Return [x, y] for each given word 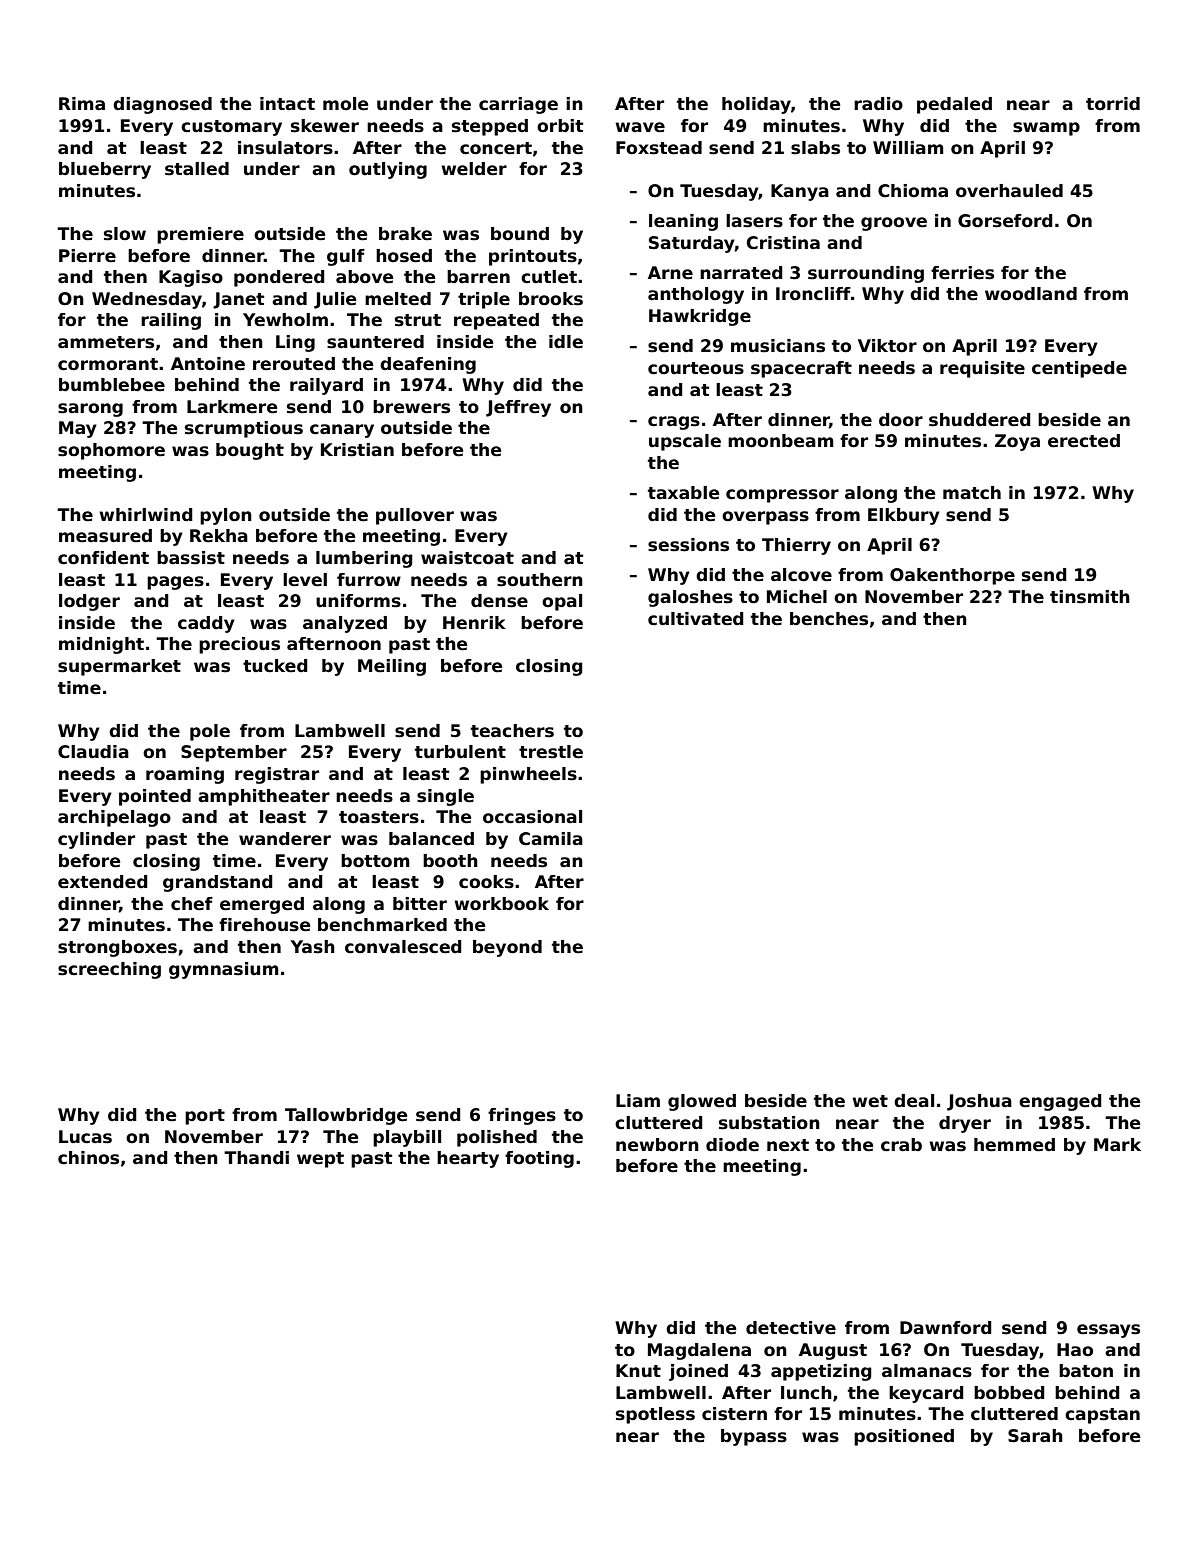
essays [1108, 1331]
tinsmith [1090, 597]
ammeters [106, 342]
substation [769, 1123]
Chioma [913, 191]
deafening [428, 365]
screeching [109, 970]
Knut [638, 1371]
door [901, 420]
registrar [277, 775]
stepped [490, 127]
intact [287, 104]
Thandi [256, 1158]
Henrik [474, 623]
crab [901, 1145]
